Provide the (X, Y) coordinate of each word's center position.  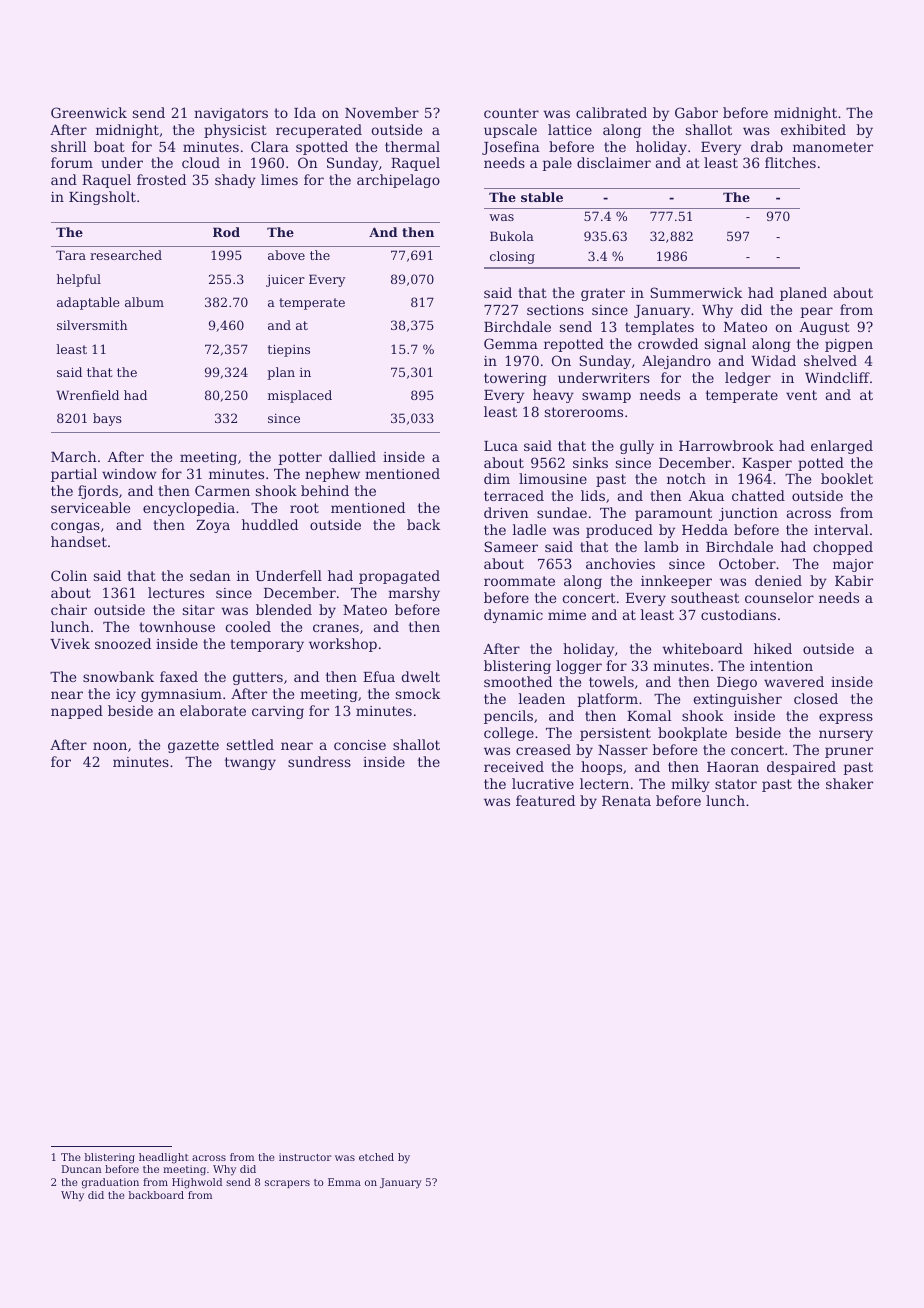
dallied (352, 456)
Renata (626, 801)
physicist (235, 131)
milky (690, 785)
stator (736, 784)
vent (801, 395)
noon (110, 746)
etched (376, 1157)
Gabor (696, 112)
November (382, 112)
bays (107, 419)
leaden (541, 698)
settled (250, 744)
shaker (849, 783)
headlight (164, 1158)
